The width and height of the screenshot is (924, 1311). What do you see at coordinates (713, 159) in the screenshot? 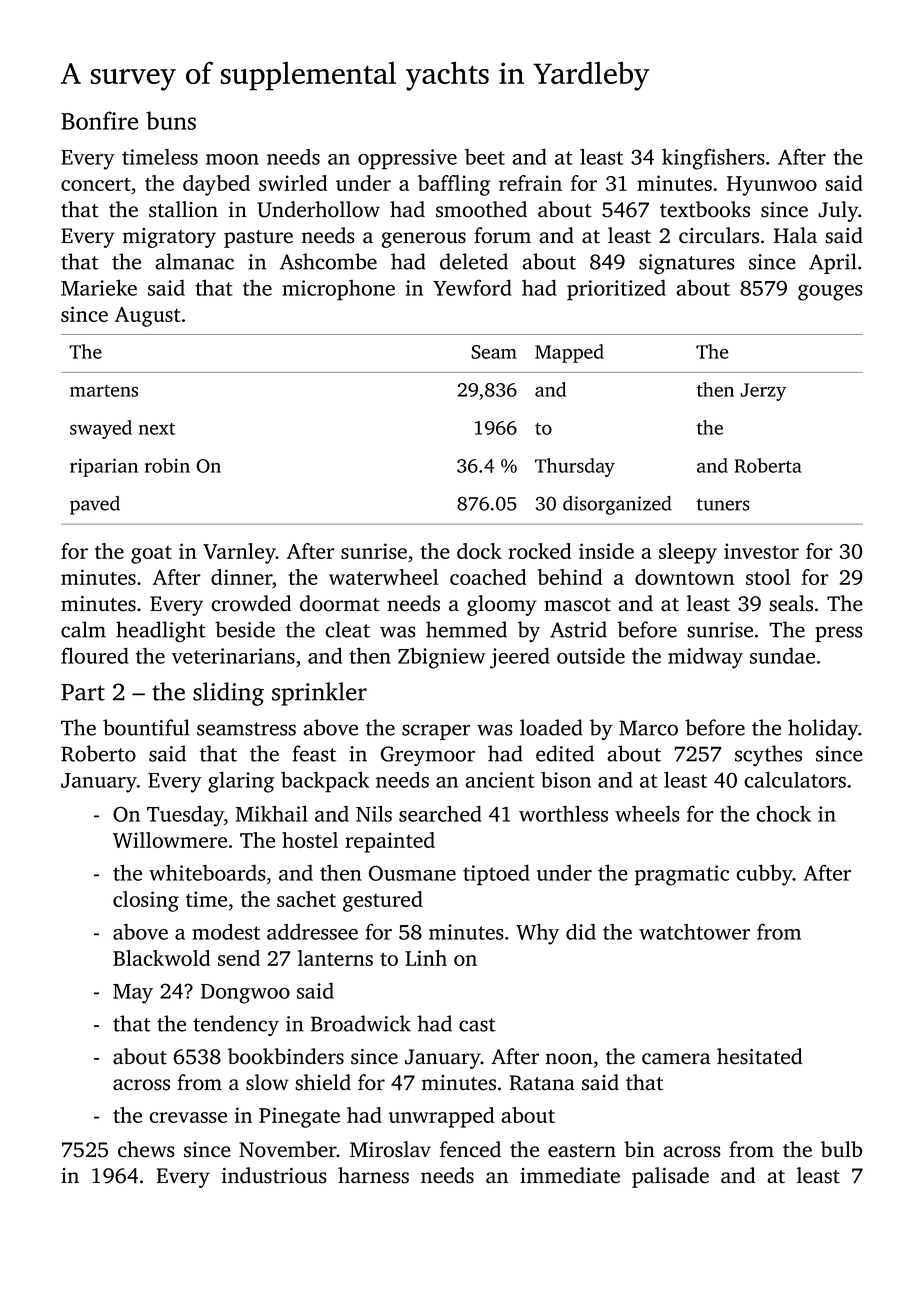
I see `kingfishers` at bounding box center [713, 159].
